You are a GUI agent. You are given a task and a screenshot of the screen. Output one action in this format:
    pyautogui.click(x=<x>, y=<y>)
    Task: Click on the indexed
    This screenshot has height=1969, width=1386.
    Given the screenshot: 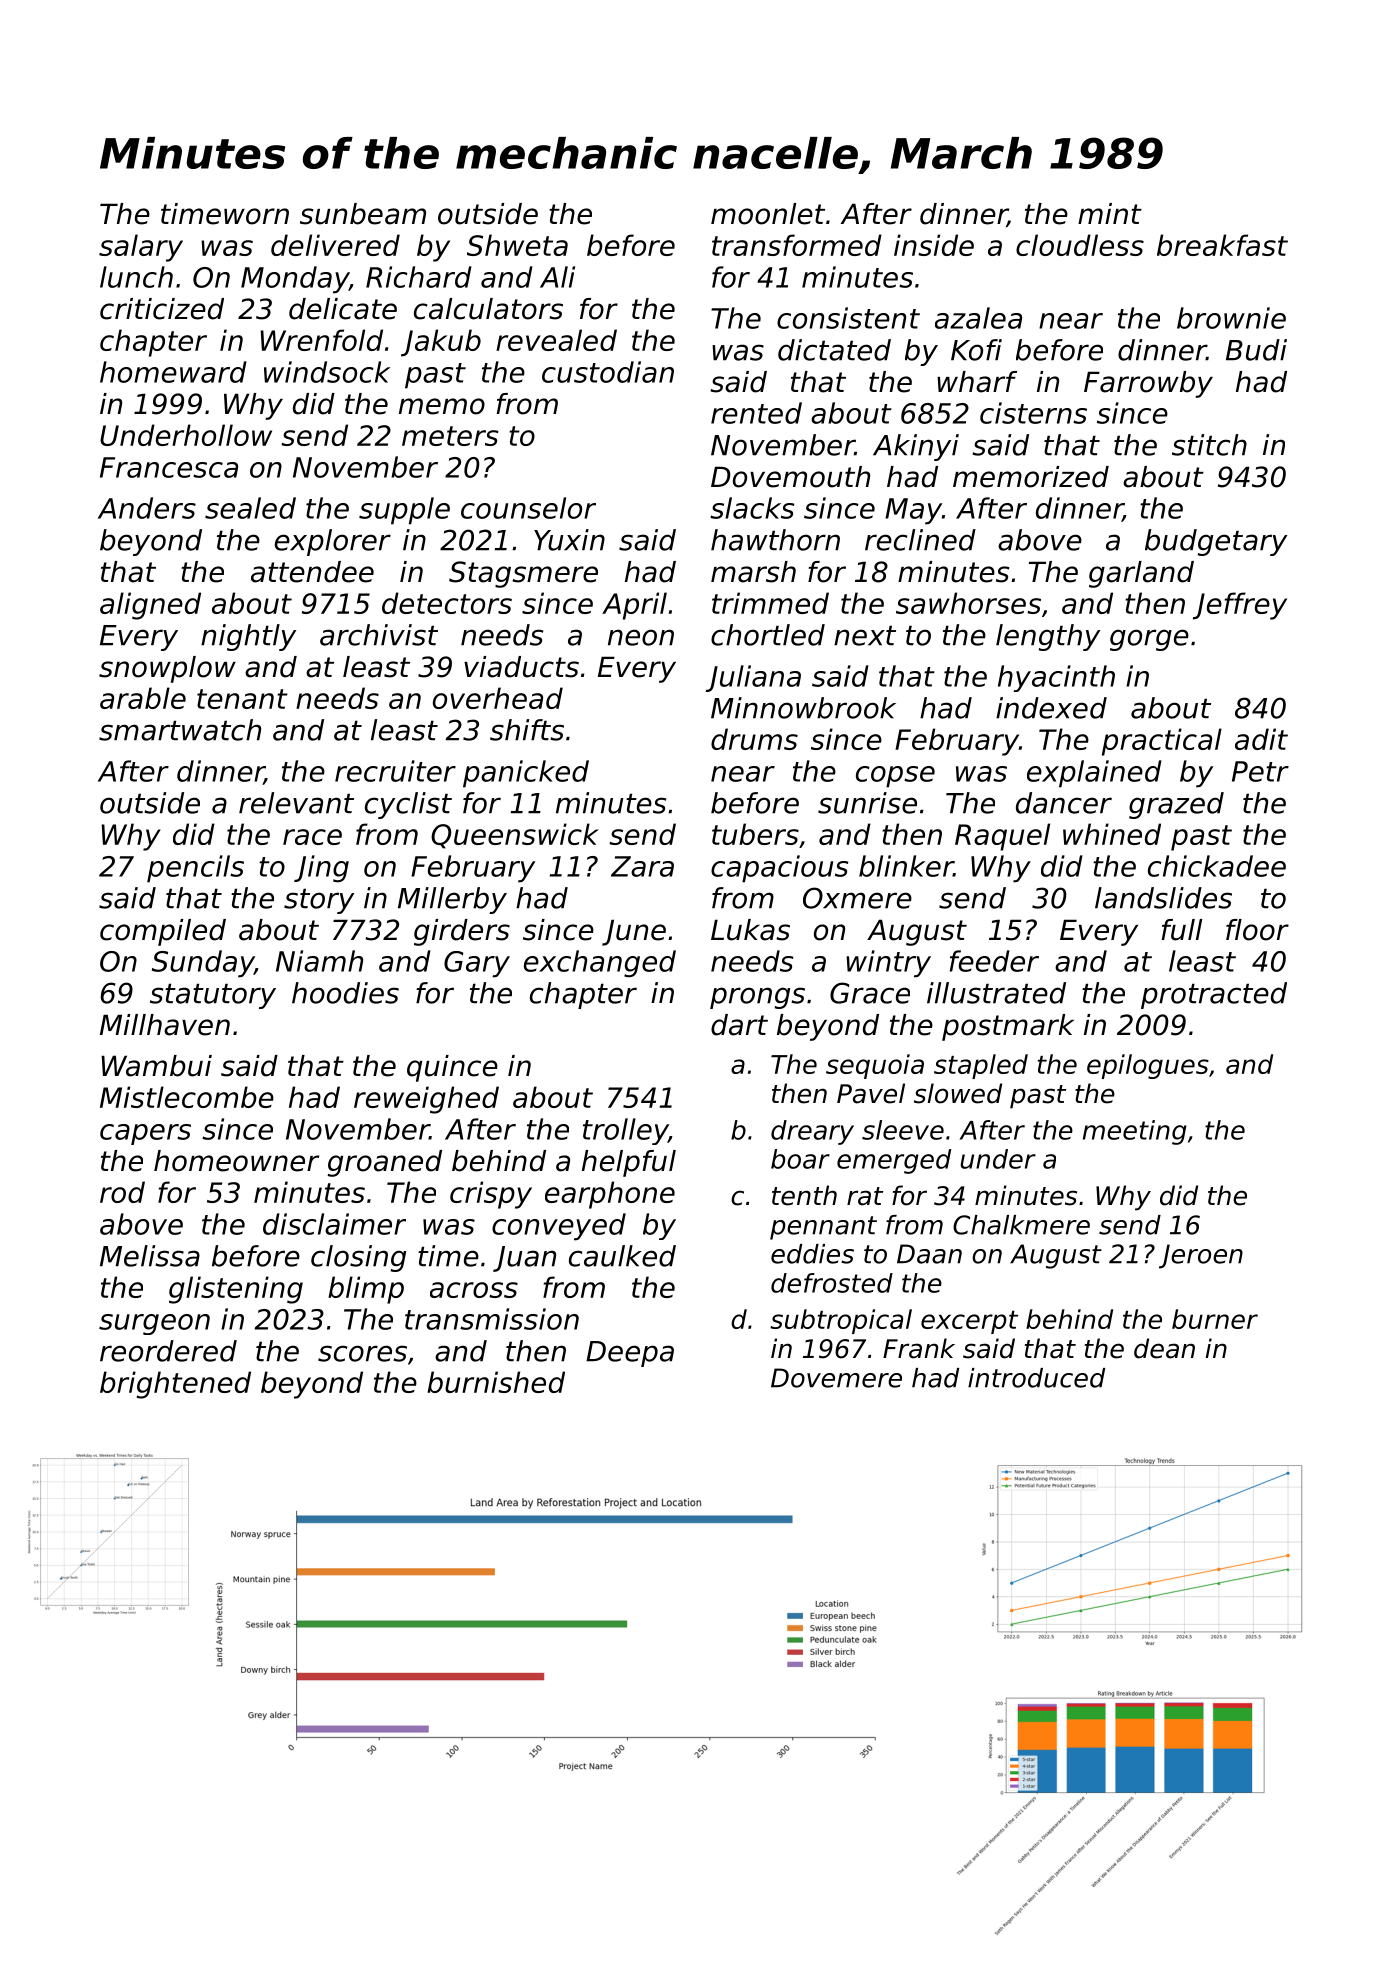 What is the action you would take?
    pyautogui.click(x=1051, y=708)
